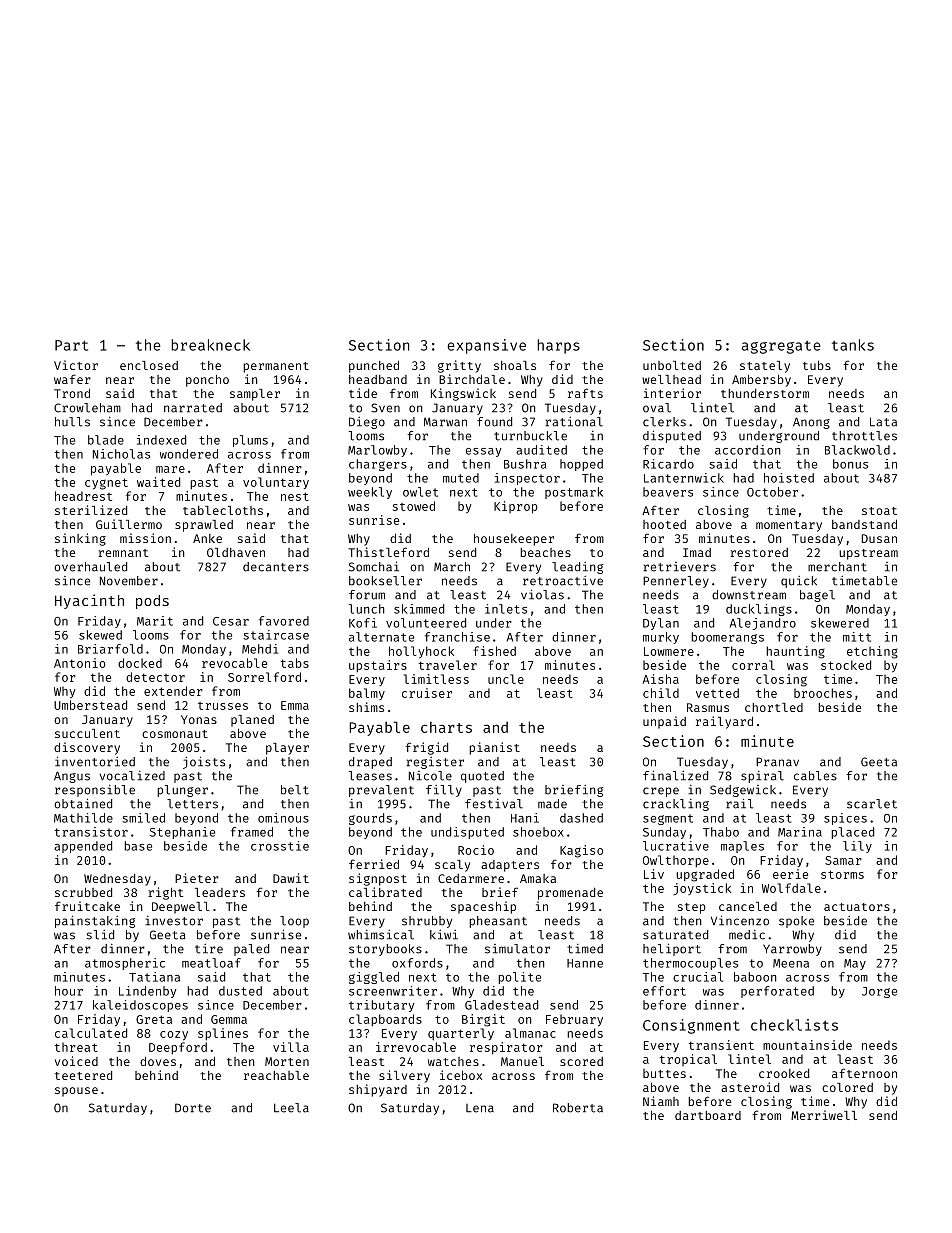 The height and width of the image is (1233, 952). I want to click on poncho, so click(207, 381).
